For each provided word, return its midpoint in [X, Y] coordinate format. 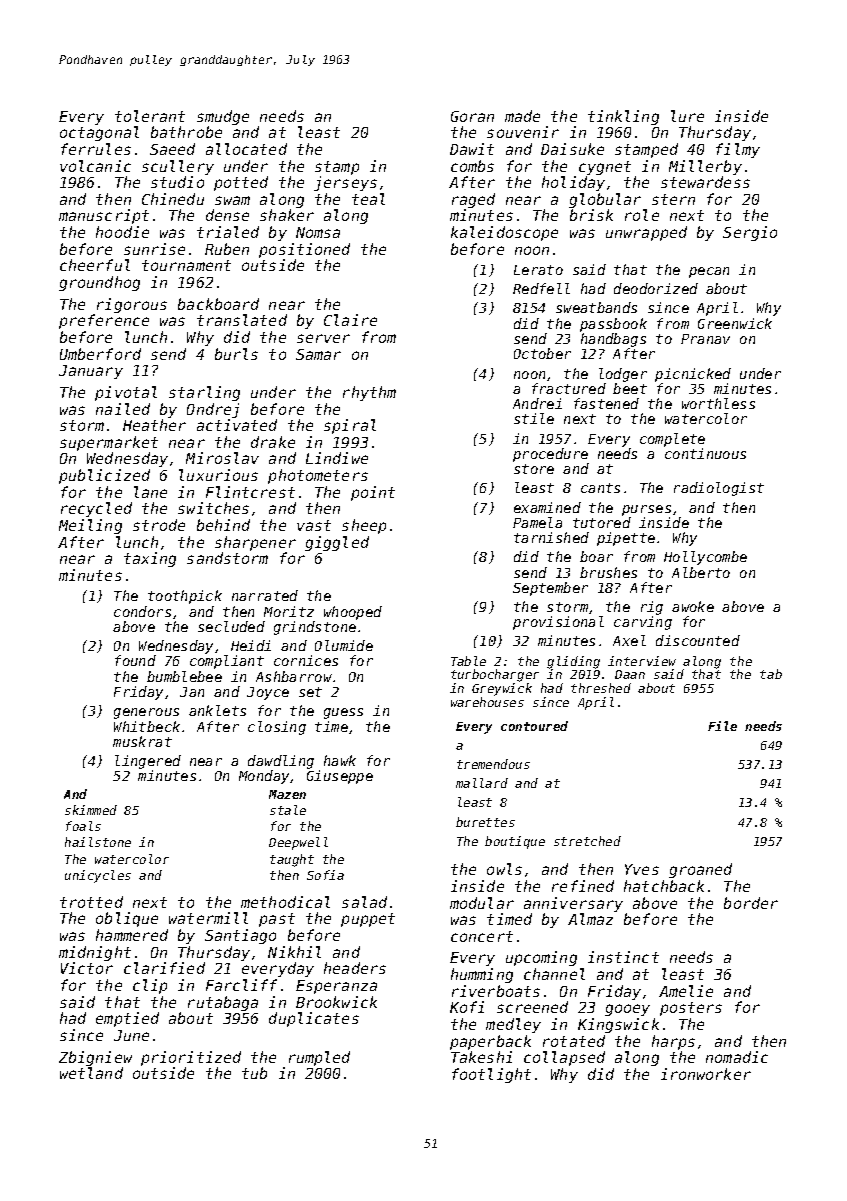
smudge [223, 117]
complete [672, 440]
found [135, 660]
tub [254, 1073]
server [323, 338]
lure [687, 116]
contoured [534, 726]
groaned [700, 870]
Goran [472, 116]
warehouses [487, 702]
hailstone [98, 842]
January [91, 372]
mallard [482, 783]
